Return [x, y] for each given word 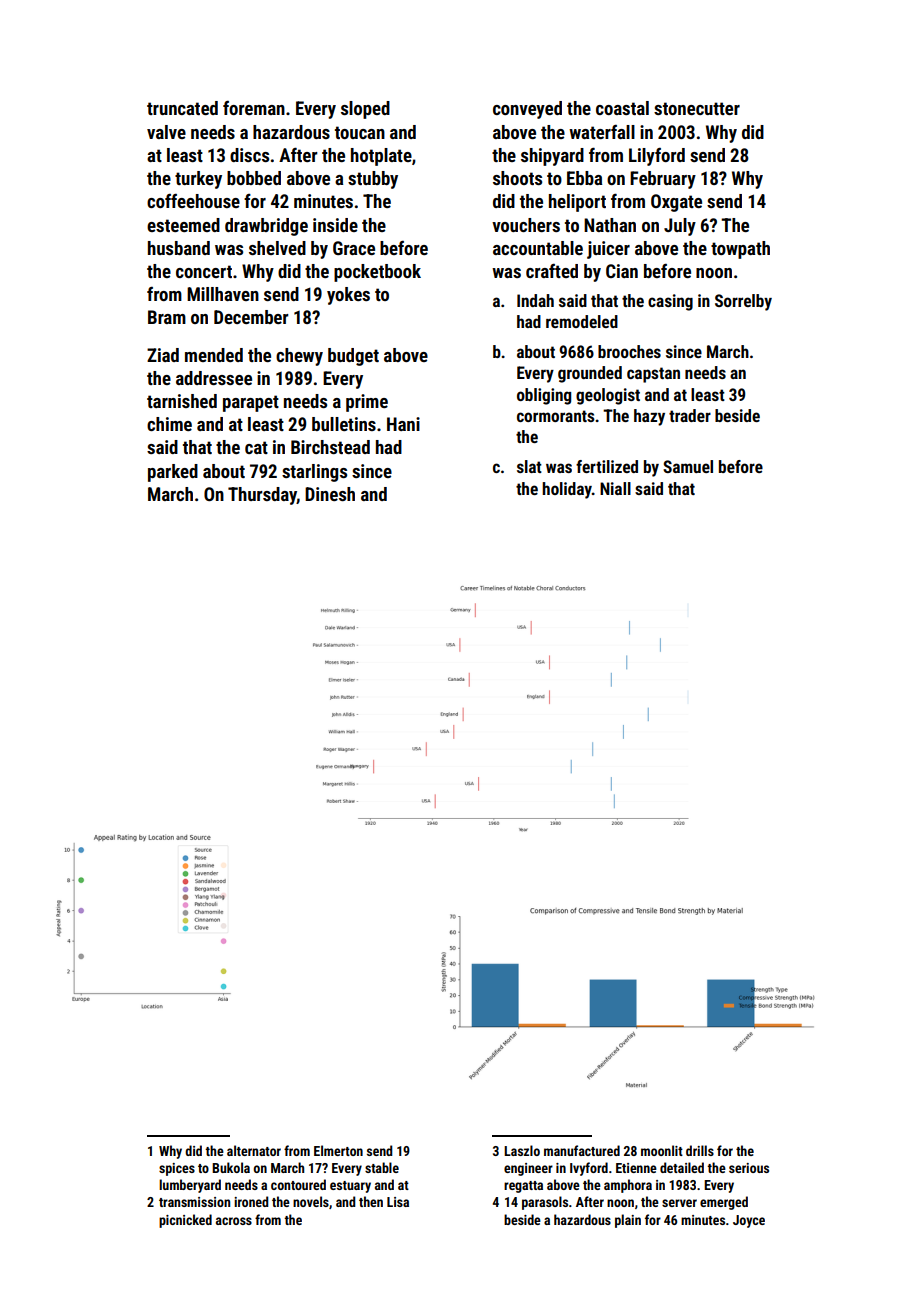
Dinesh [330, 494]
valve [166, 132]
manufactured [582, 1150]
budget [353, 357]
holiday [567, 490]
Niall [615, 488]
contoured [298, 1184]
